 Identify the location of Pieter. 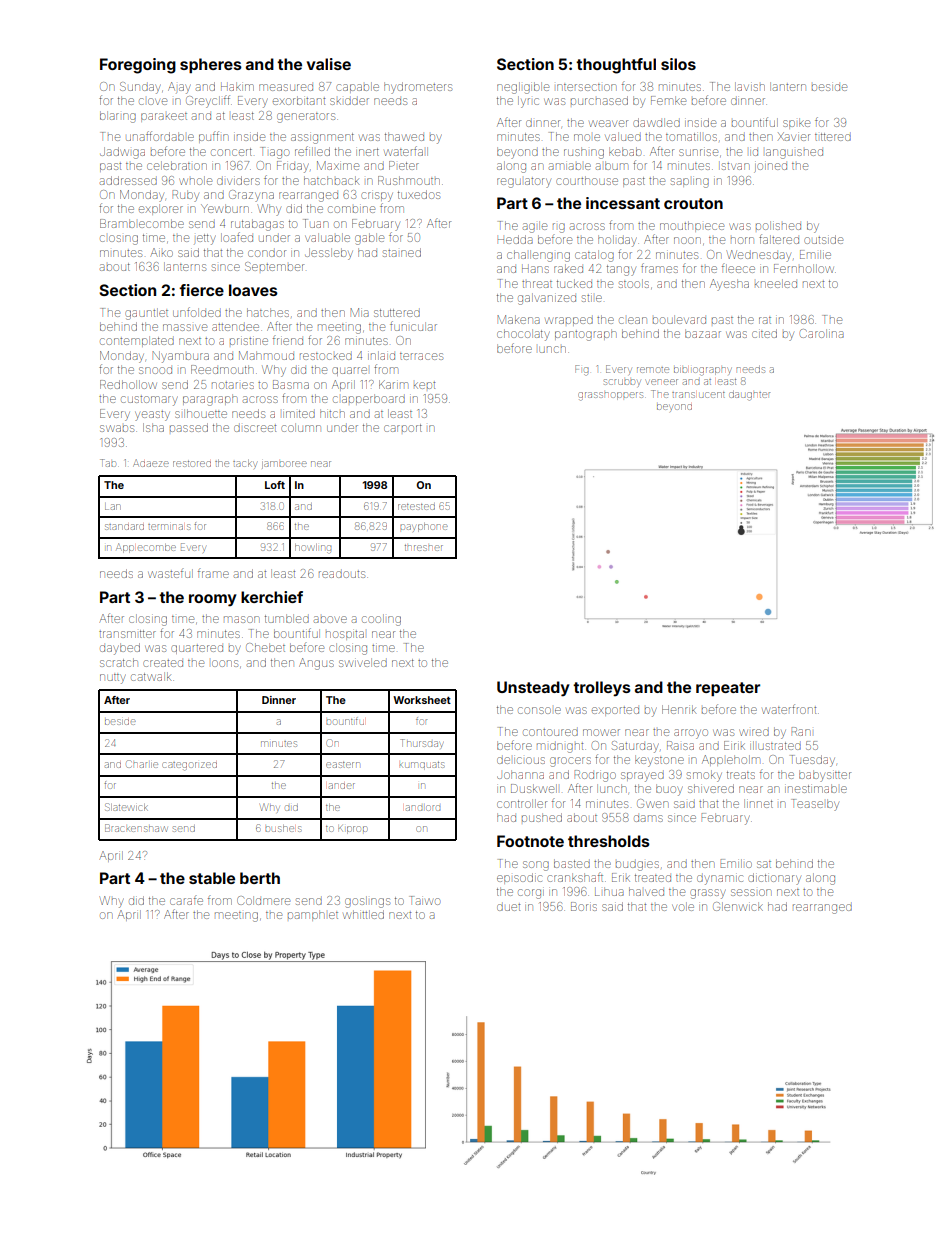
(404, 165).
